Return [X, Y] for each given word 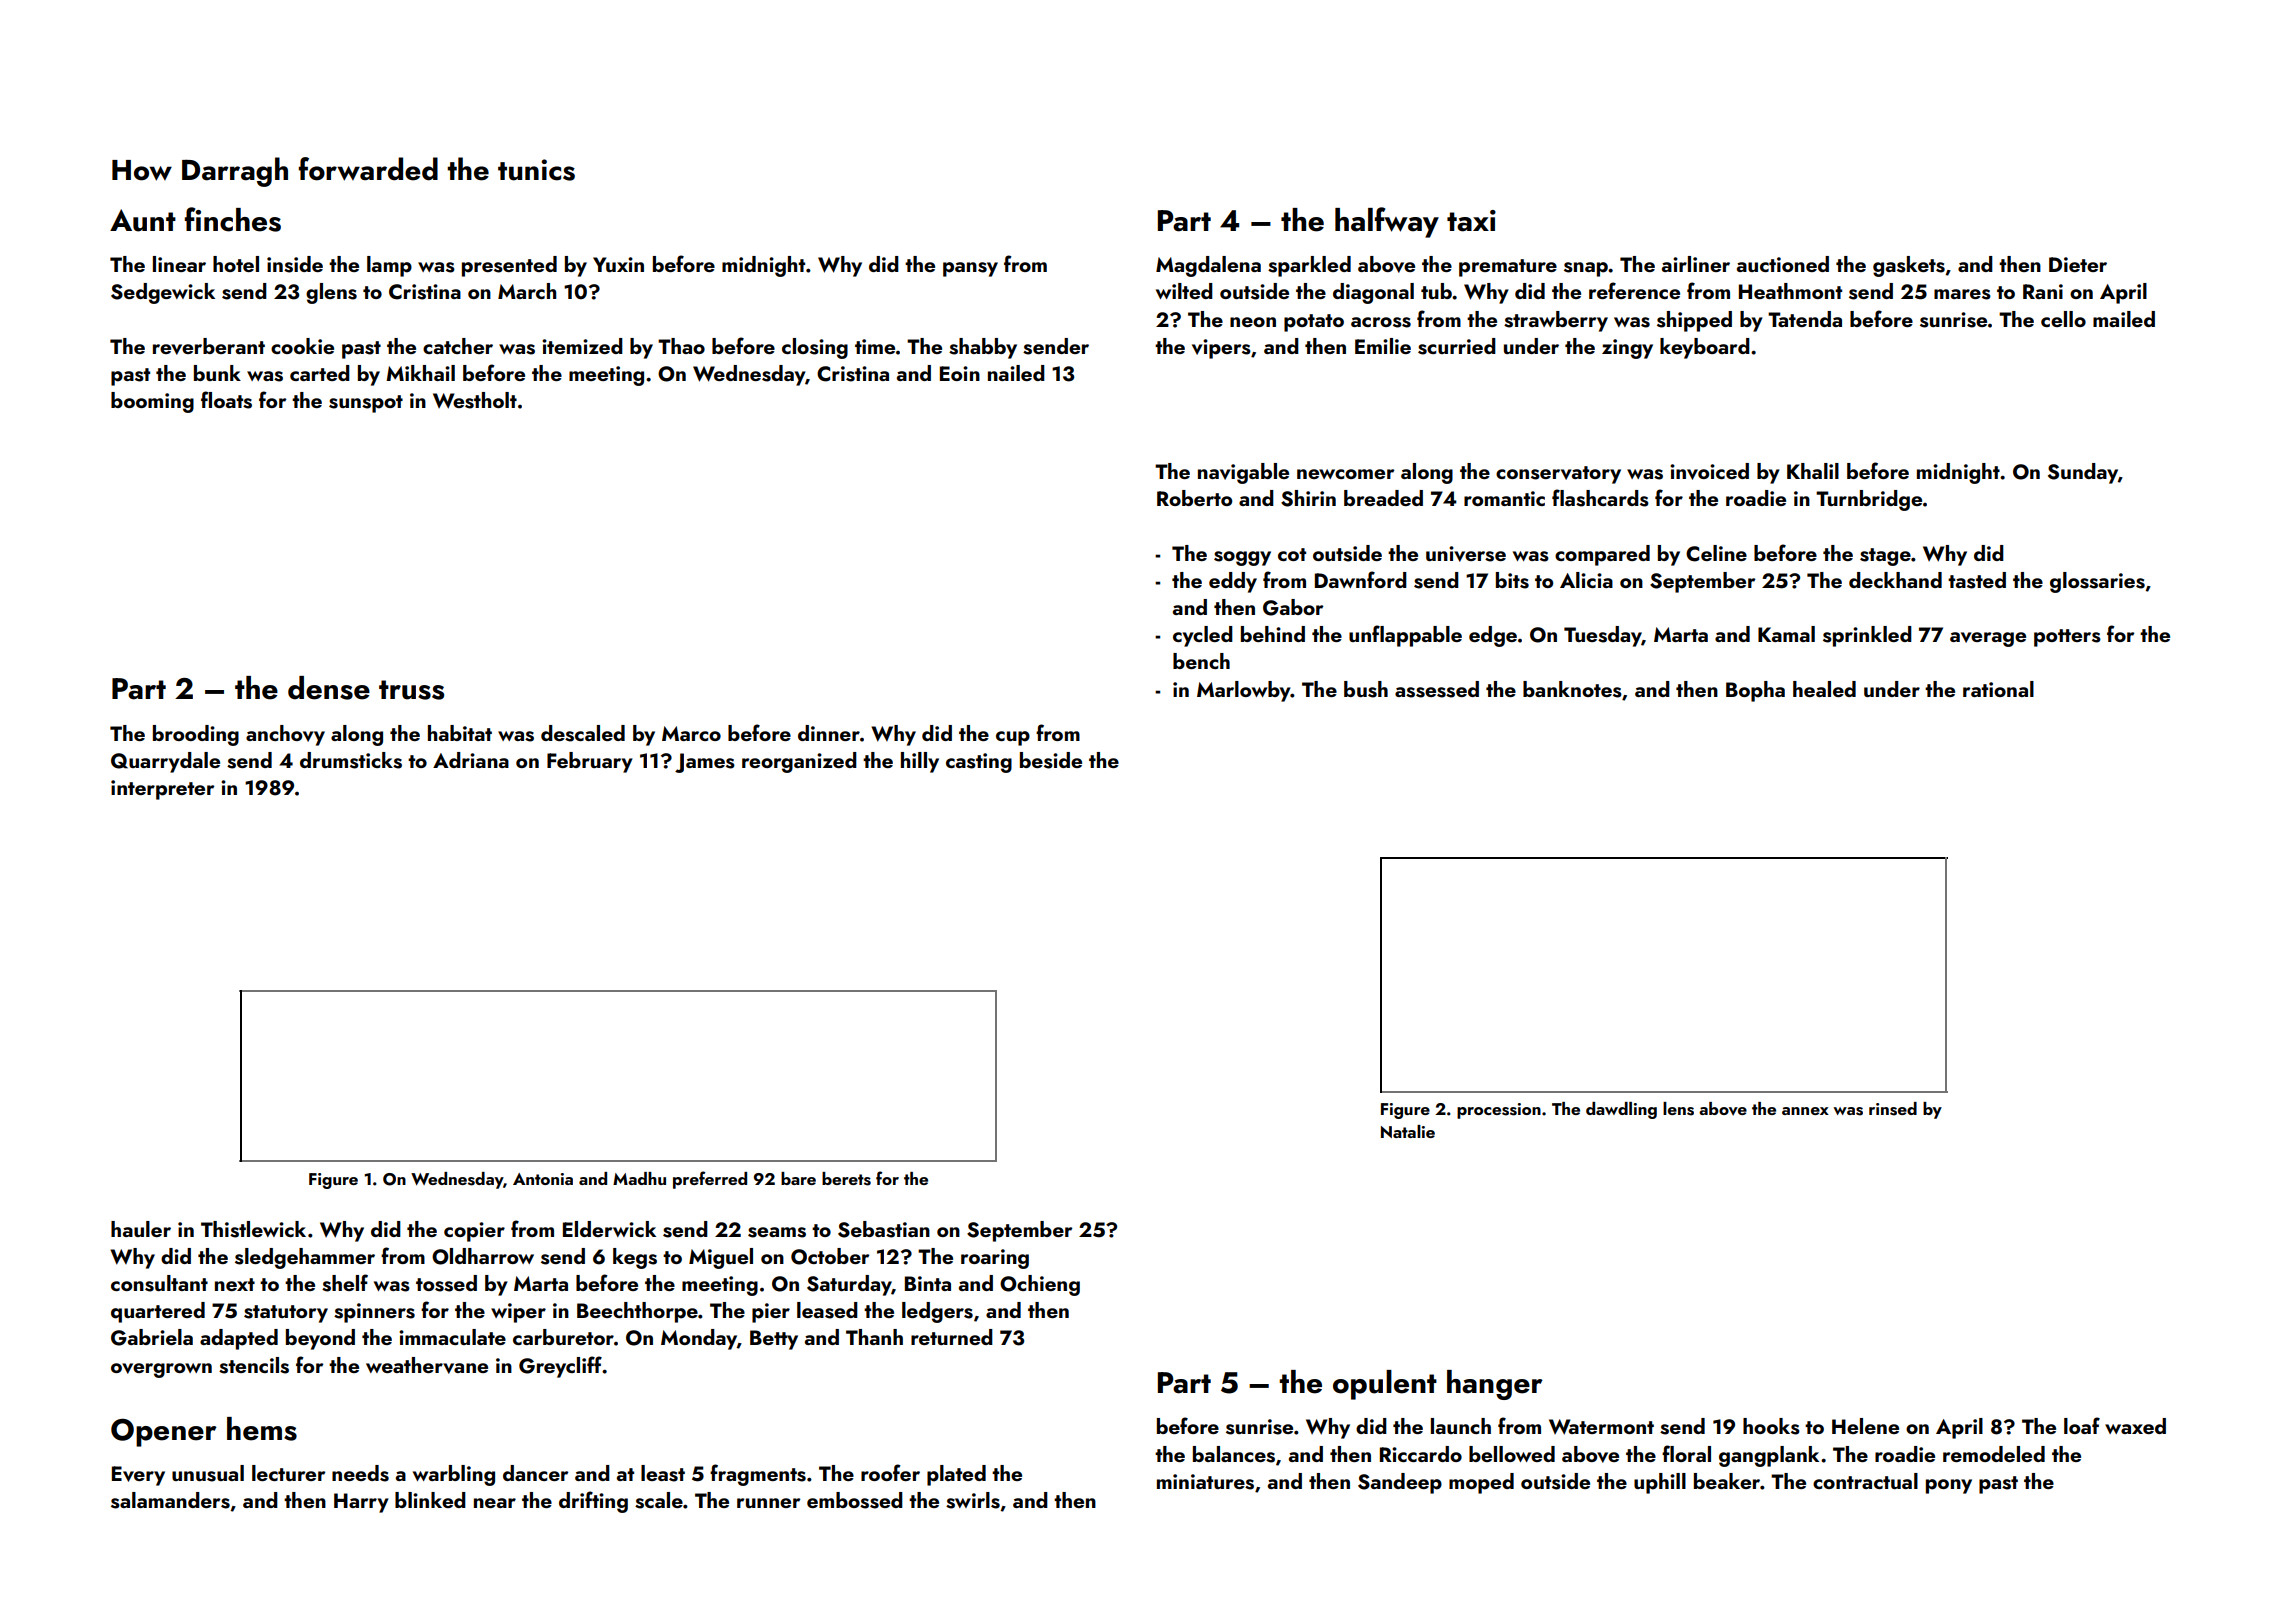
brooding [196, 735]
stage [1885, 557]
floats [226, 400]
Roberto [1194, 498]
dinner [829, 733]
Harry [361, 1503]
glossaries [2097, 582]
